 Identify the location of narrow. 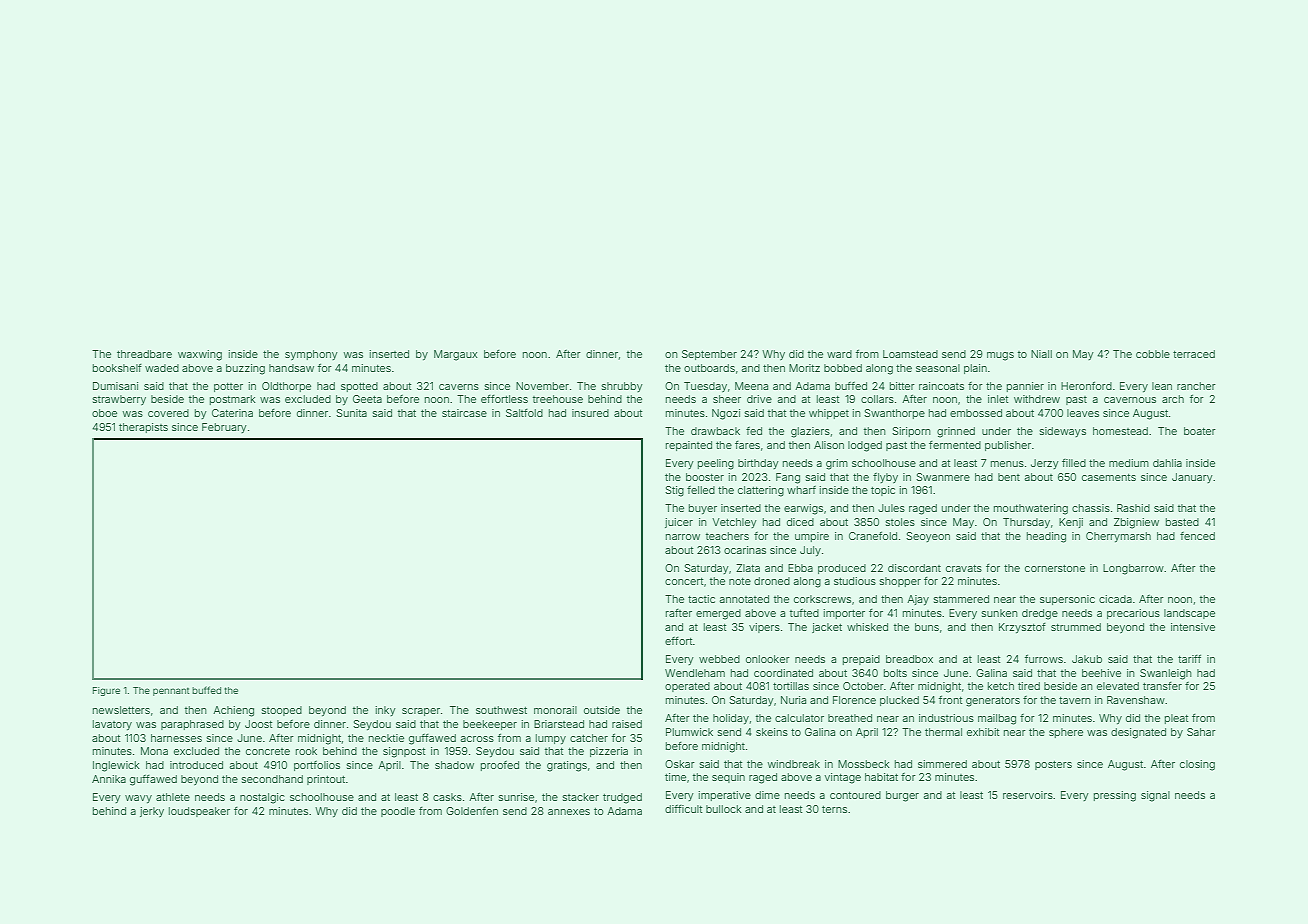
(683, 537).
